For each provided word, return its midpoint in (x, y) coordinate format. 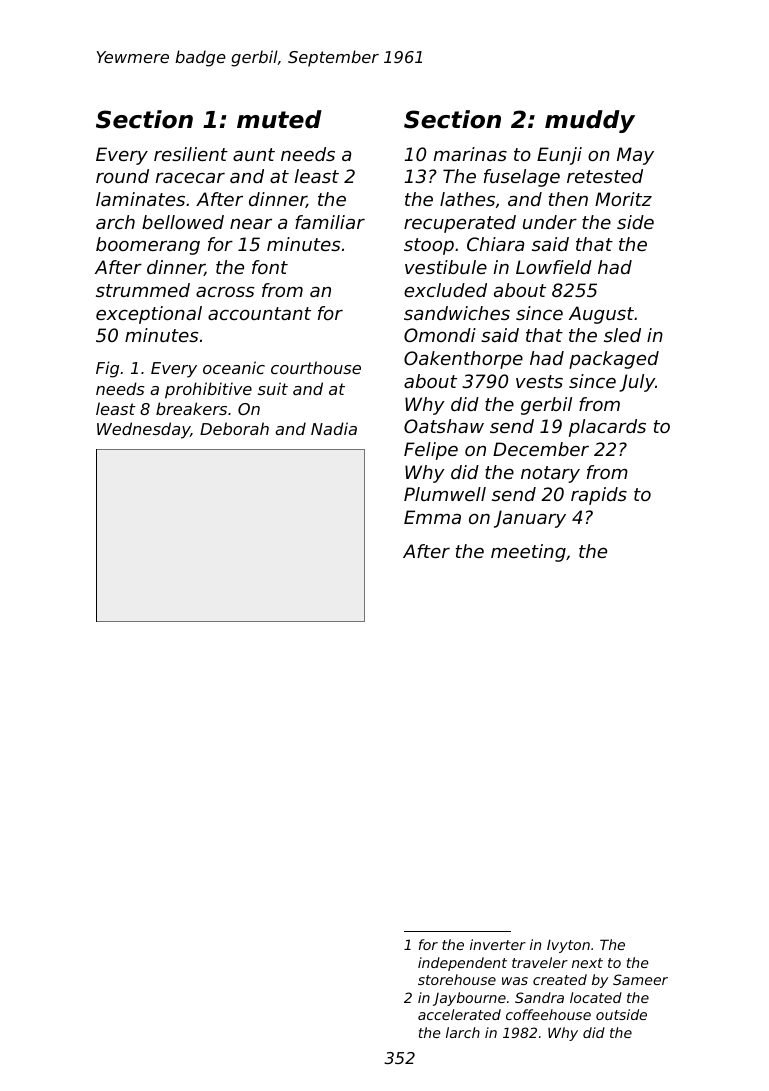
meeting (528, 553)
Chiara (495, 244)
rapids (599, 496)
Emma (432, 517)
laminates (140, 199)
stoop (429, 246)
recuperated (460, 224)
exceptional (149, 315)
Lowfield (554, 267)
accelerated (459, 1014)
